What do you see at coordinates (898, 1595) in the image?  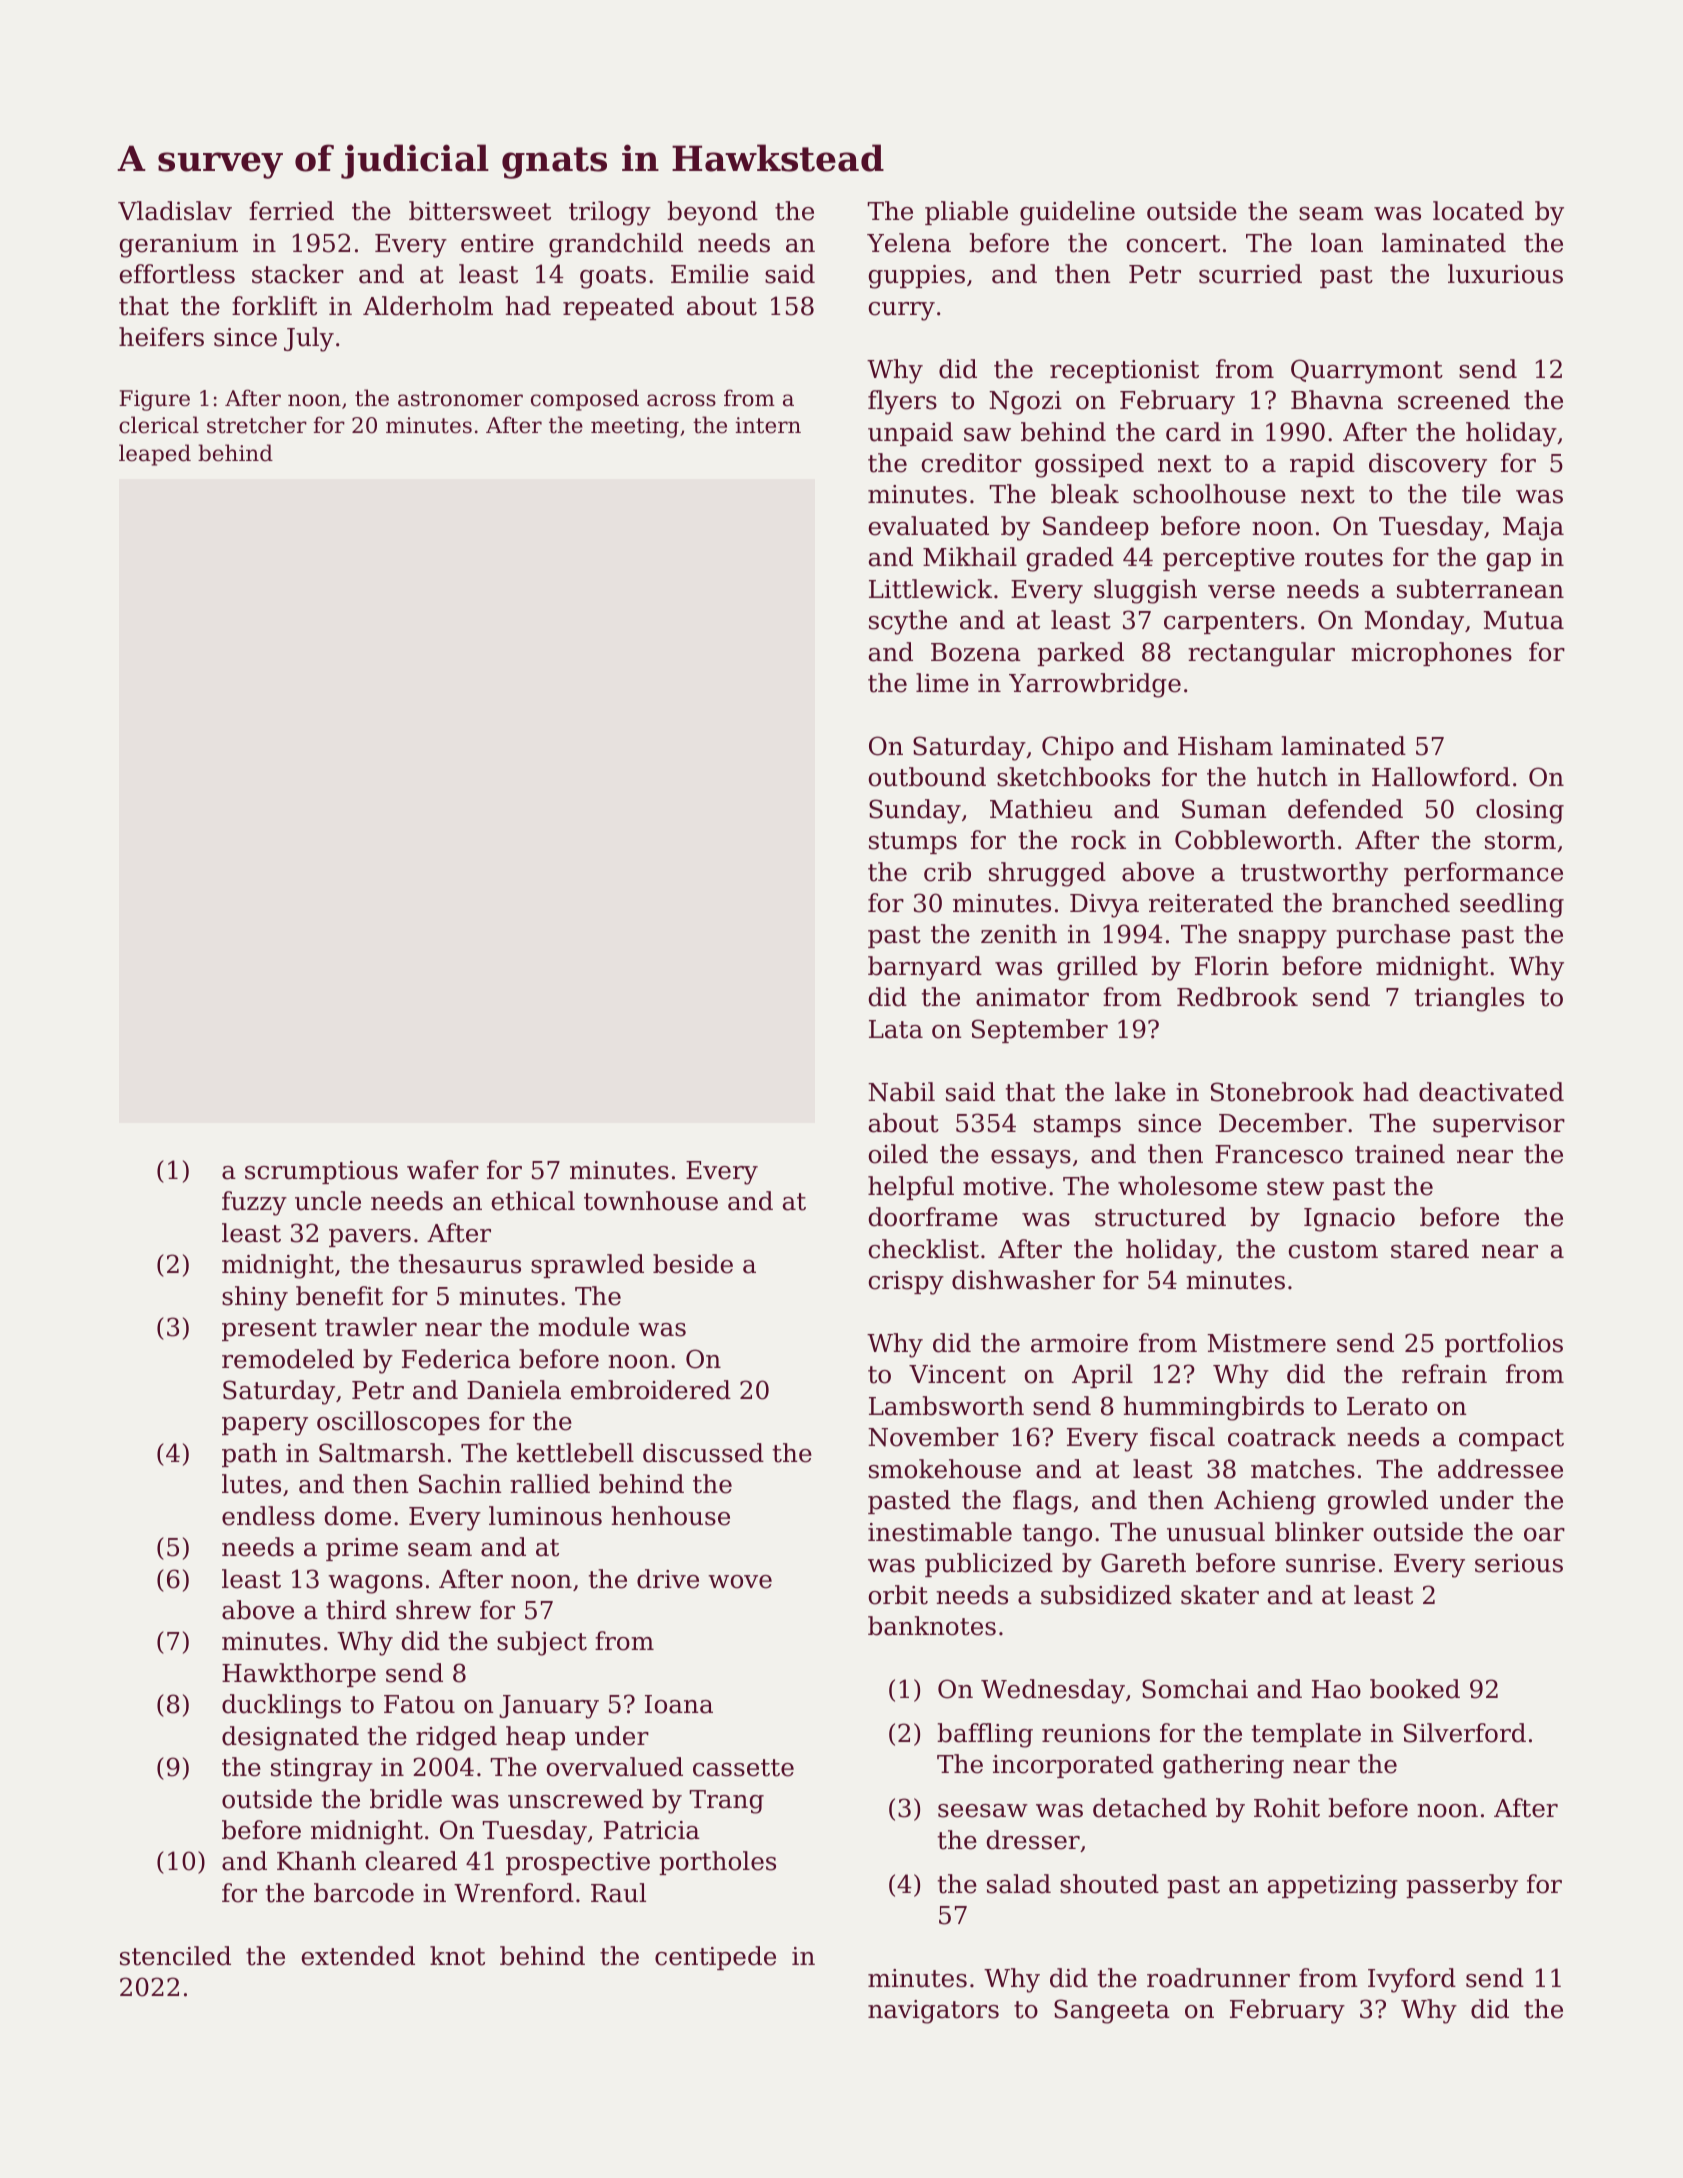 I see `orbit` at bounding box center [898, 1595].
